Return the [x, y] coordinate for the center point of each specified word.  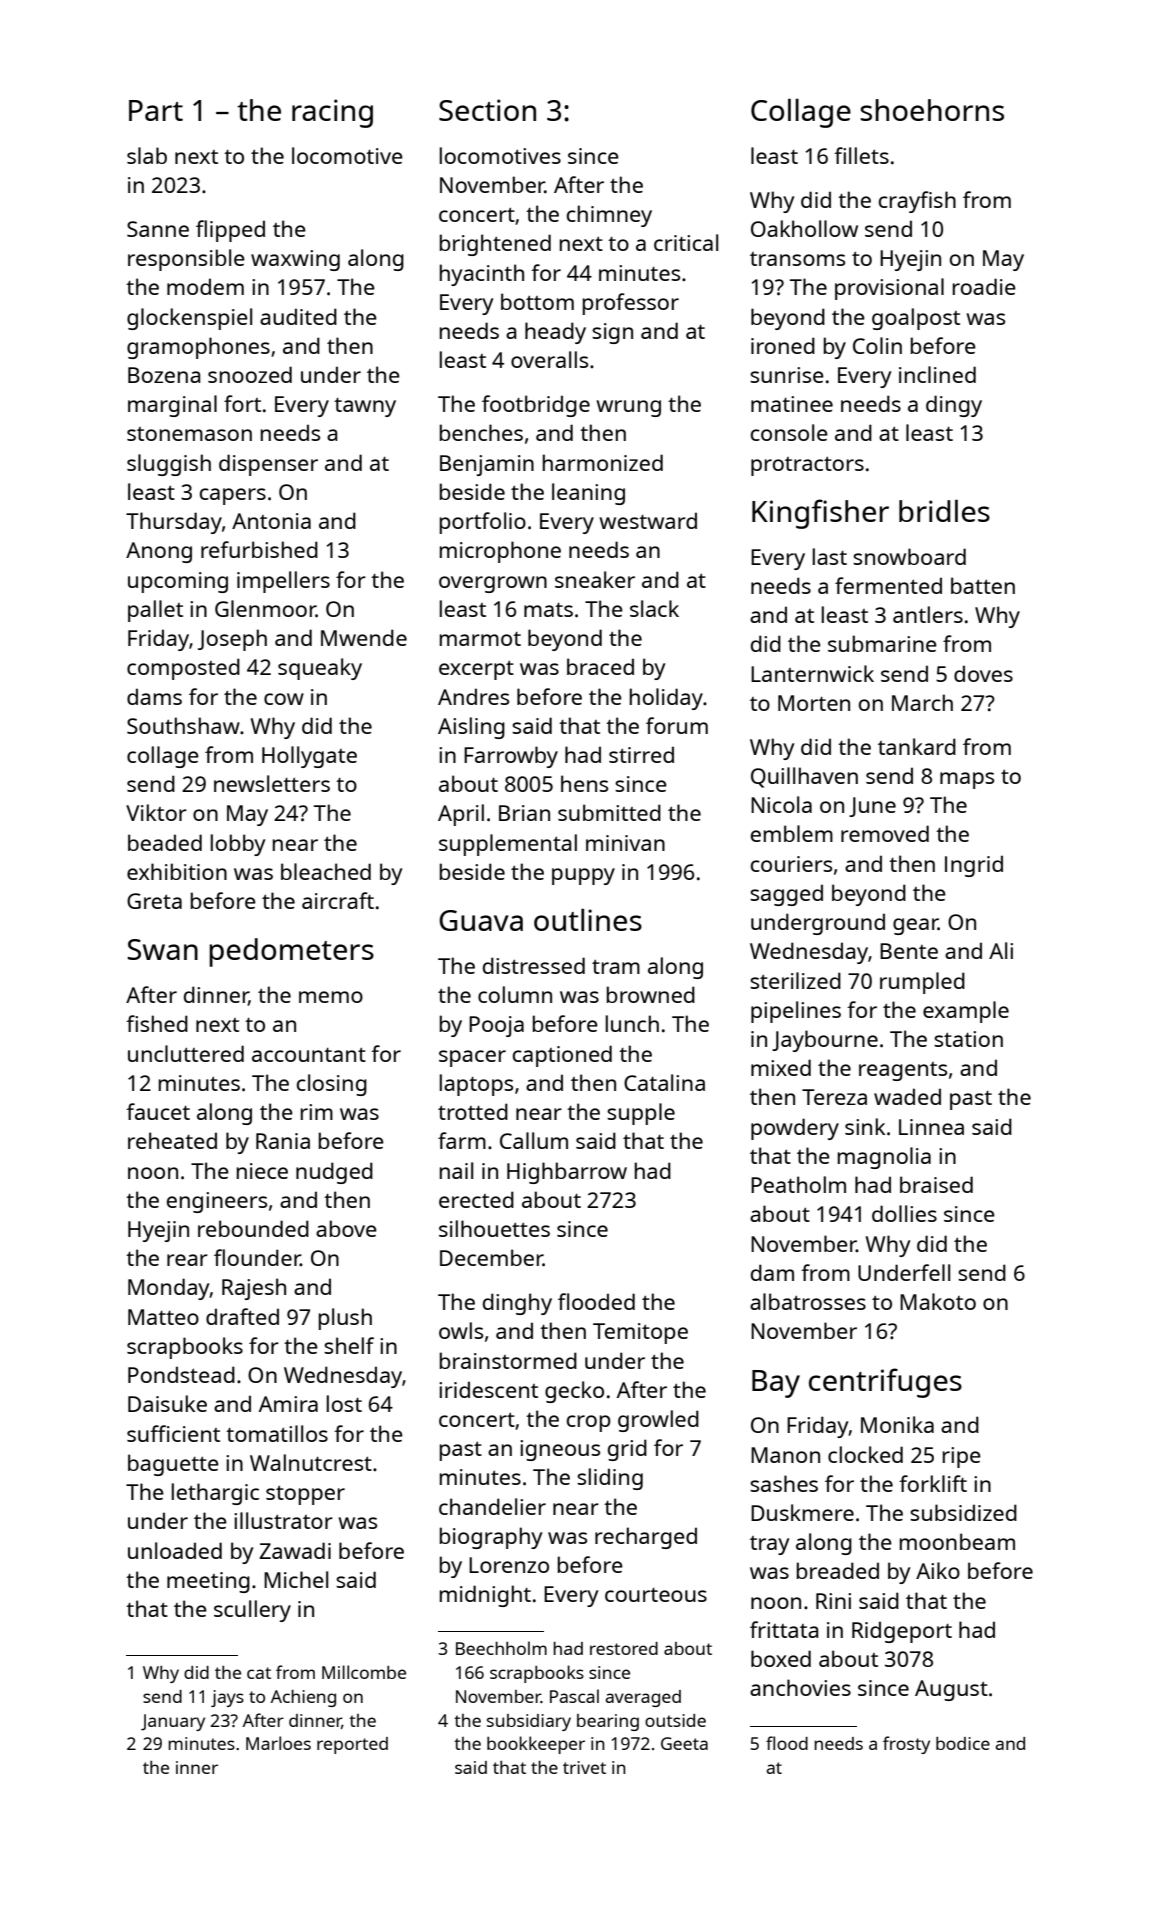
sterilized [795, 980]
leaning [588, 494]
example [966, 1012]
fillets [861, 155]
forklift [933, 1483]
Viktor [156, 812]
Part [156, 110]
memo [331, 997]
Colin [877, 345]
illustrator [283, 1520]
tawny [365, 407]
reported [352, 1745]
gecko [574, 1392]
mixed [781, 1067]
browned [651, 994]
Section [487, 110]
